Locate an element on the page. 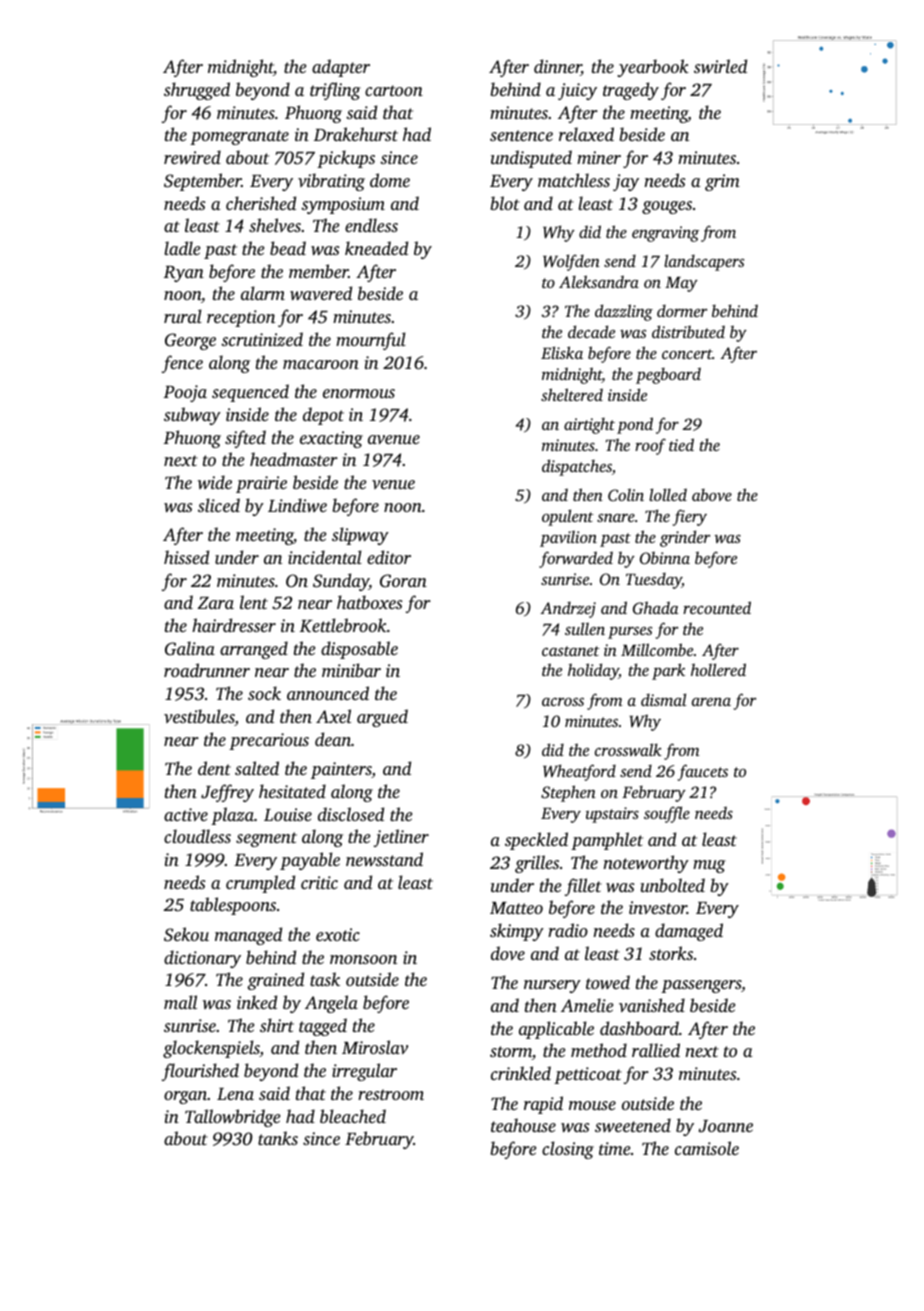 The image size is (924, 1311). Tallowbridge is located at coordinates (232, 1118).
